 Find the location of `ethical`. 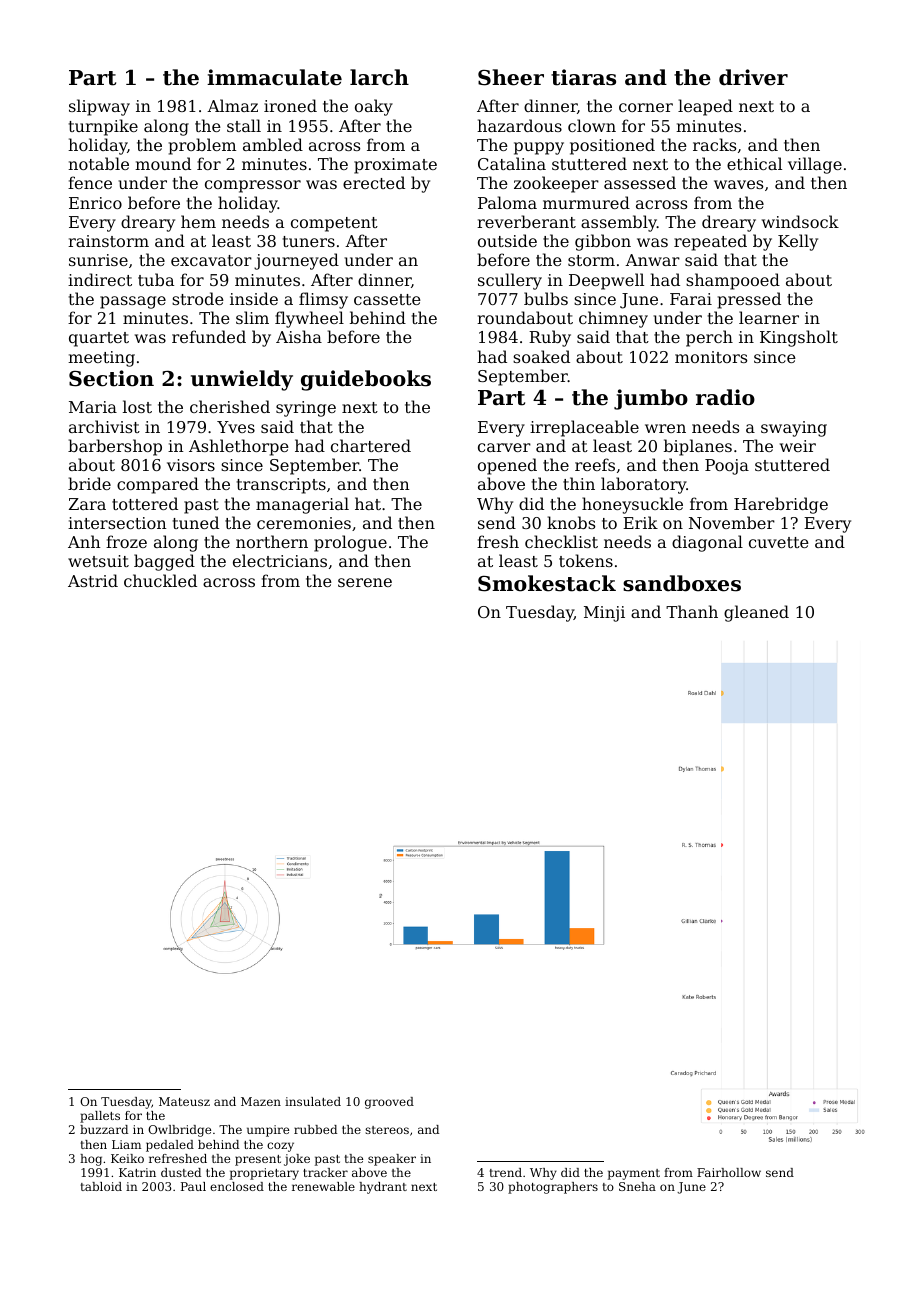

ethical is located at coordinates (754, 163).
